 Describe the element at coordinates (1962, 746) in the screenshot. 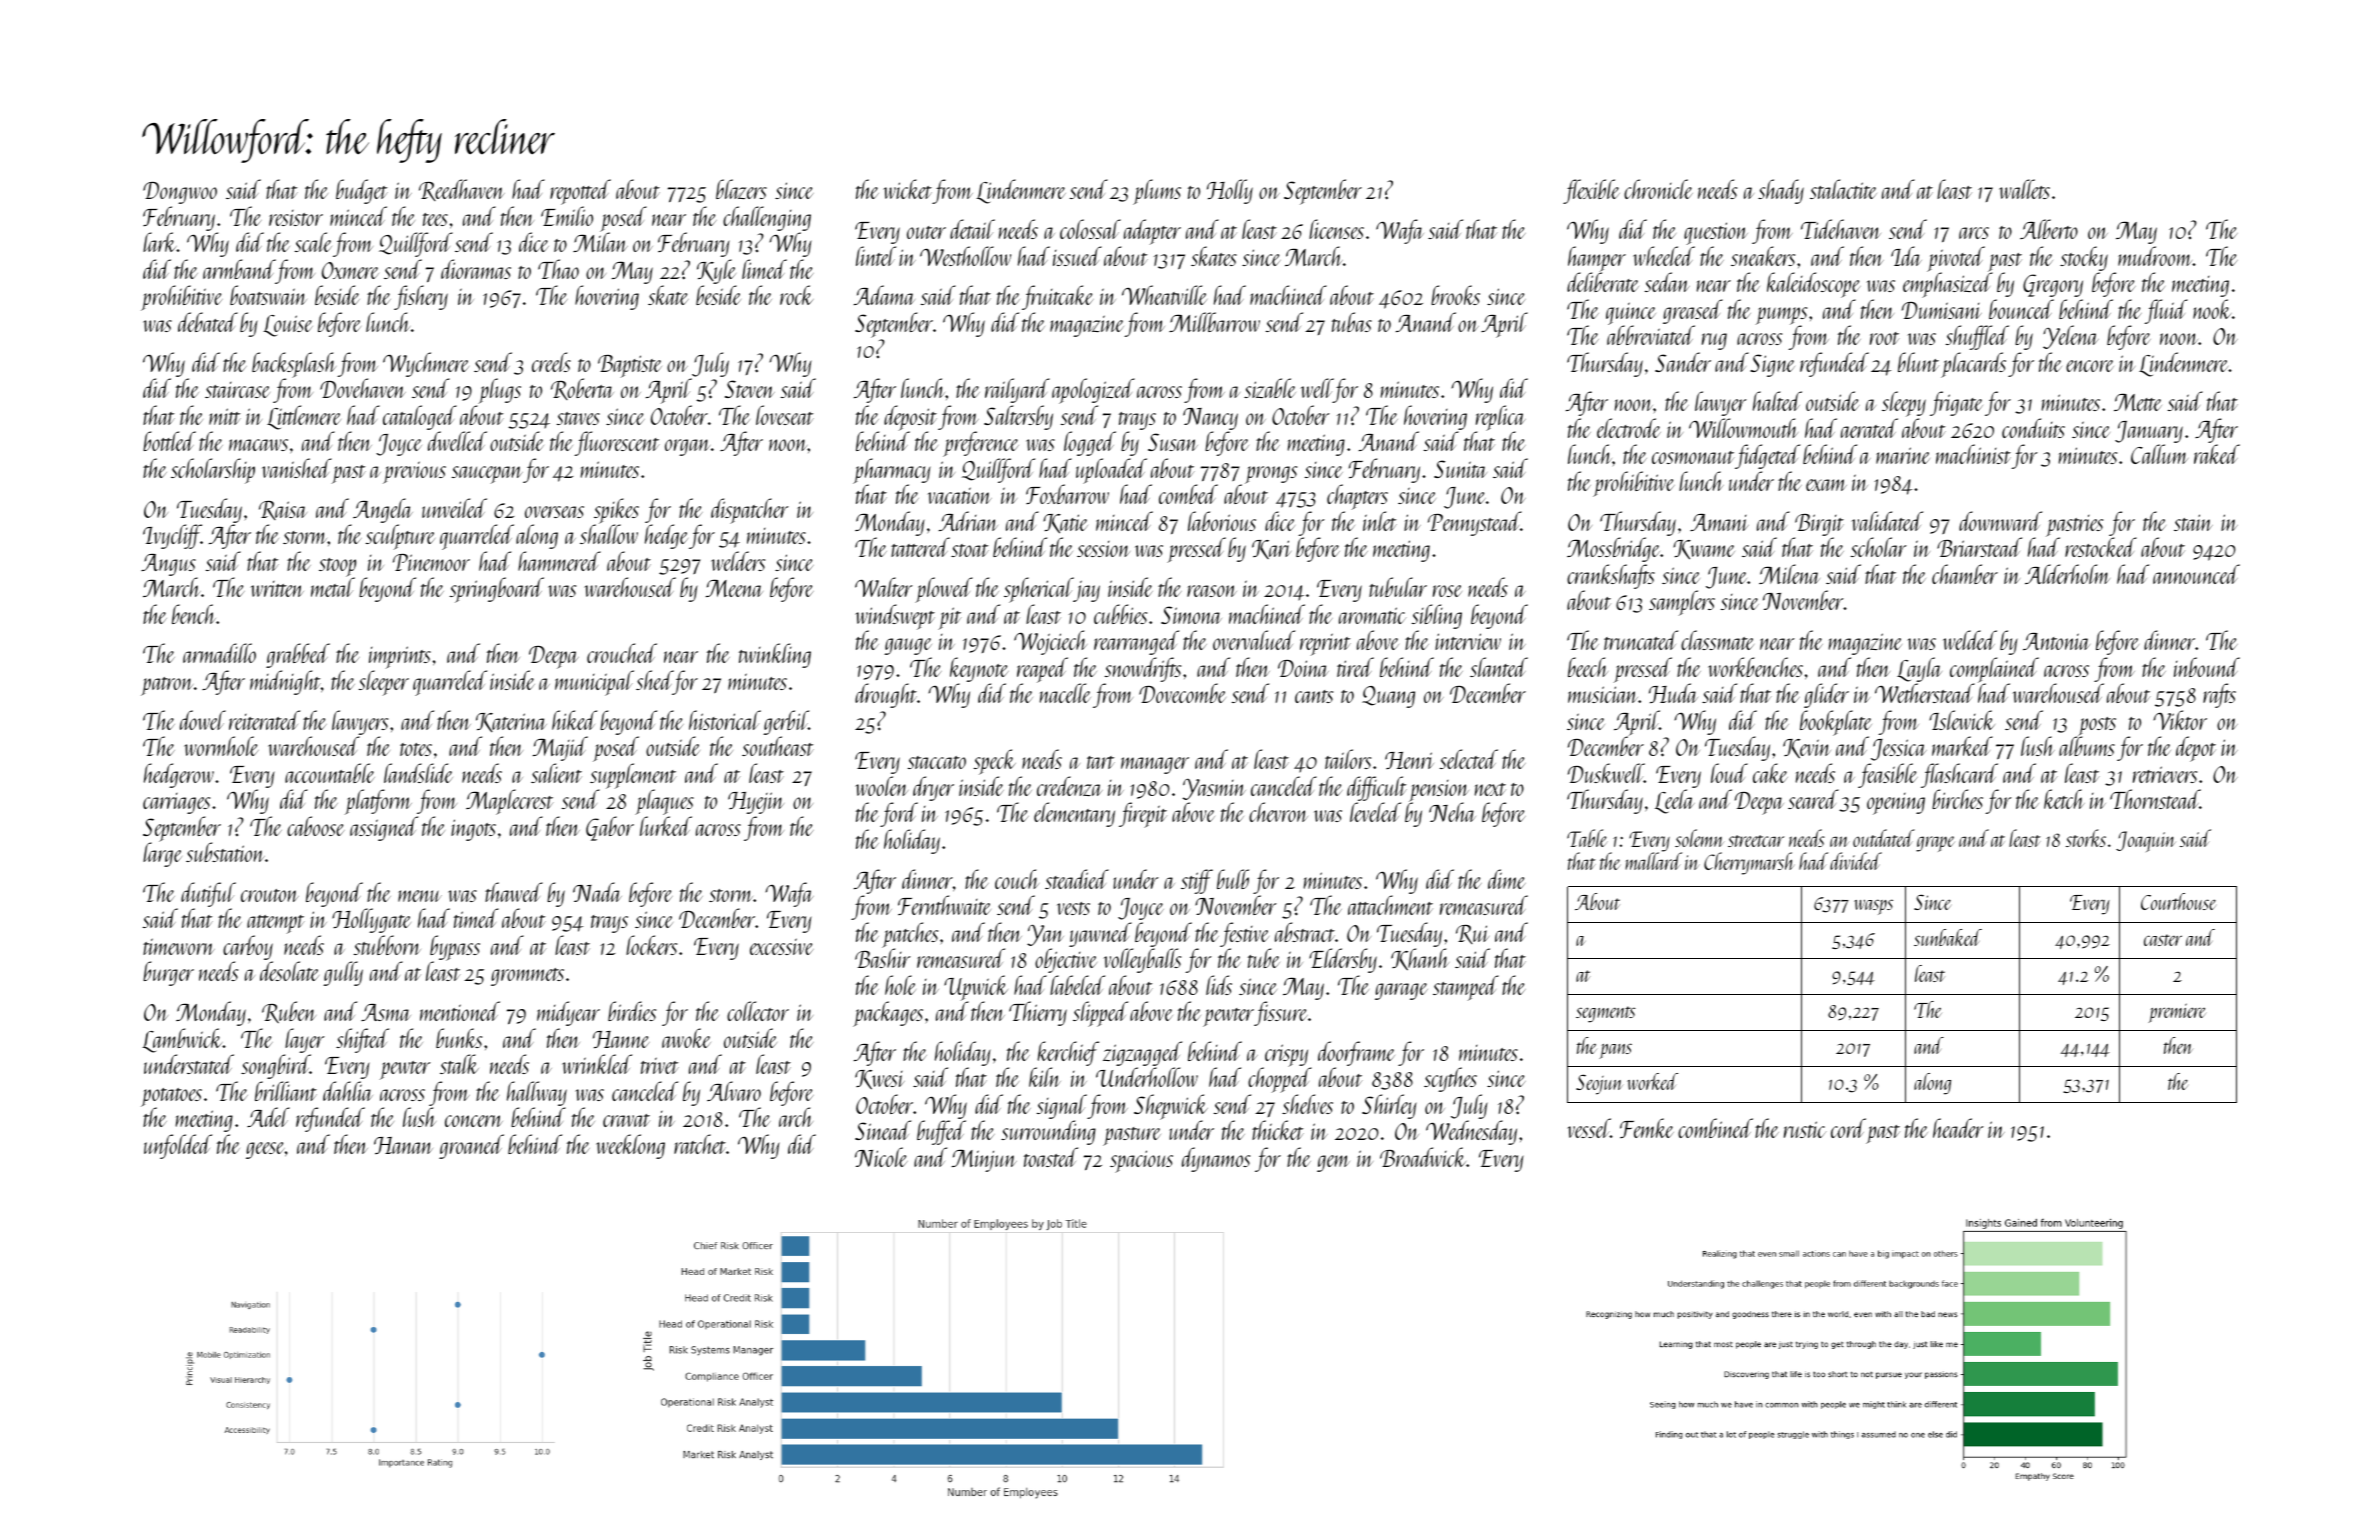

I see `marked` at that location.
